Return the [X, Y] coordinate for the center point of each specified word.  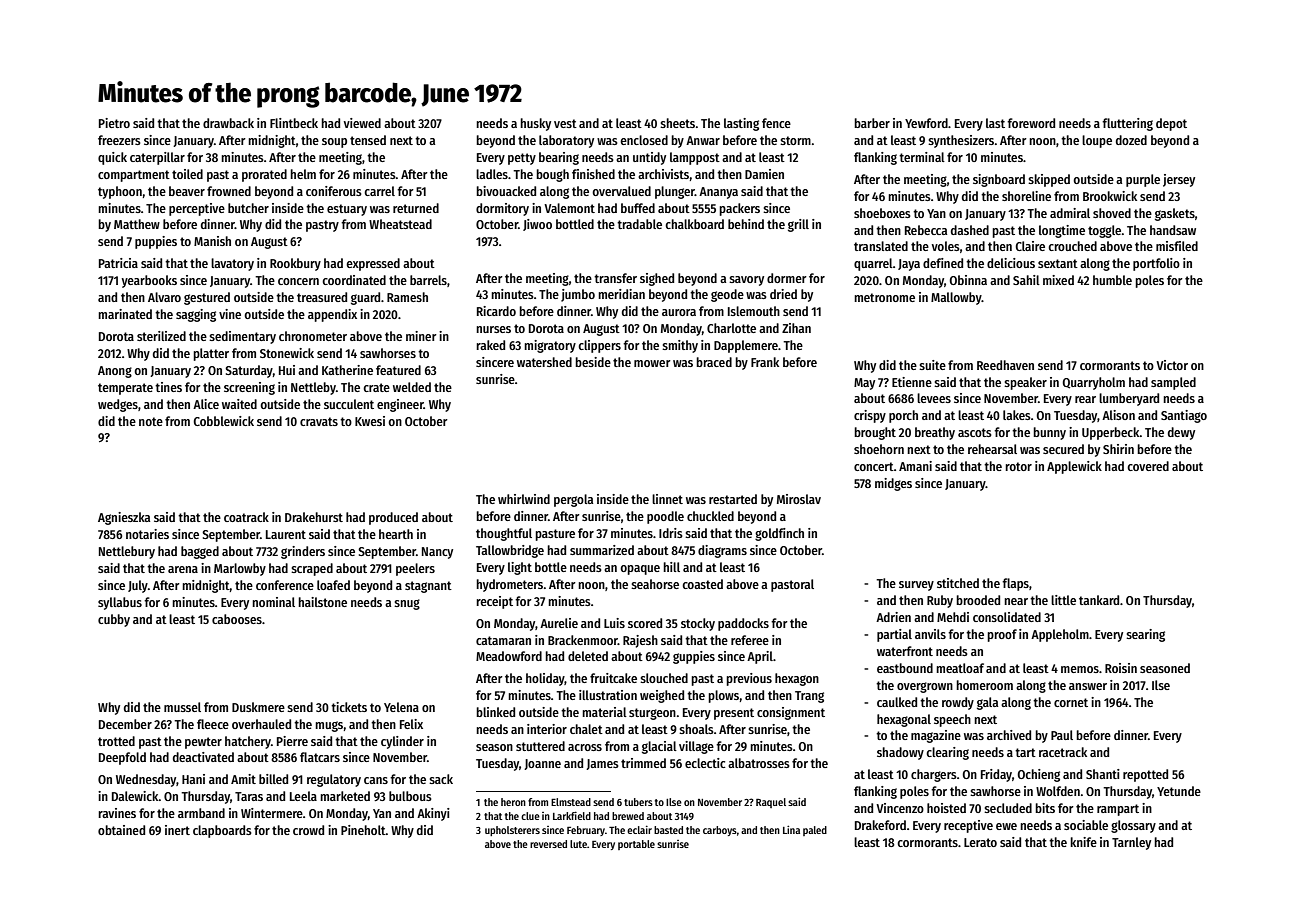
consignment [791, 713]
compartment [134, 176]
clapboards [222, 831]
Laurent [286, 534]
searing [1145, 635]
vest [565, 123]
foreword [1031, 123]
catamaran [503, 640]
